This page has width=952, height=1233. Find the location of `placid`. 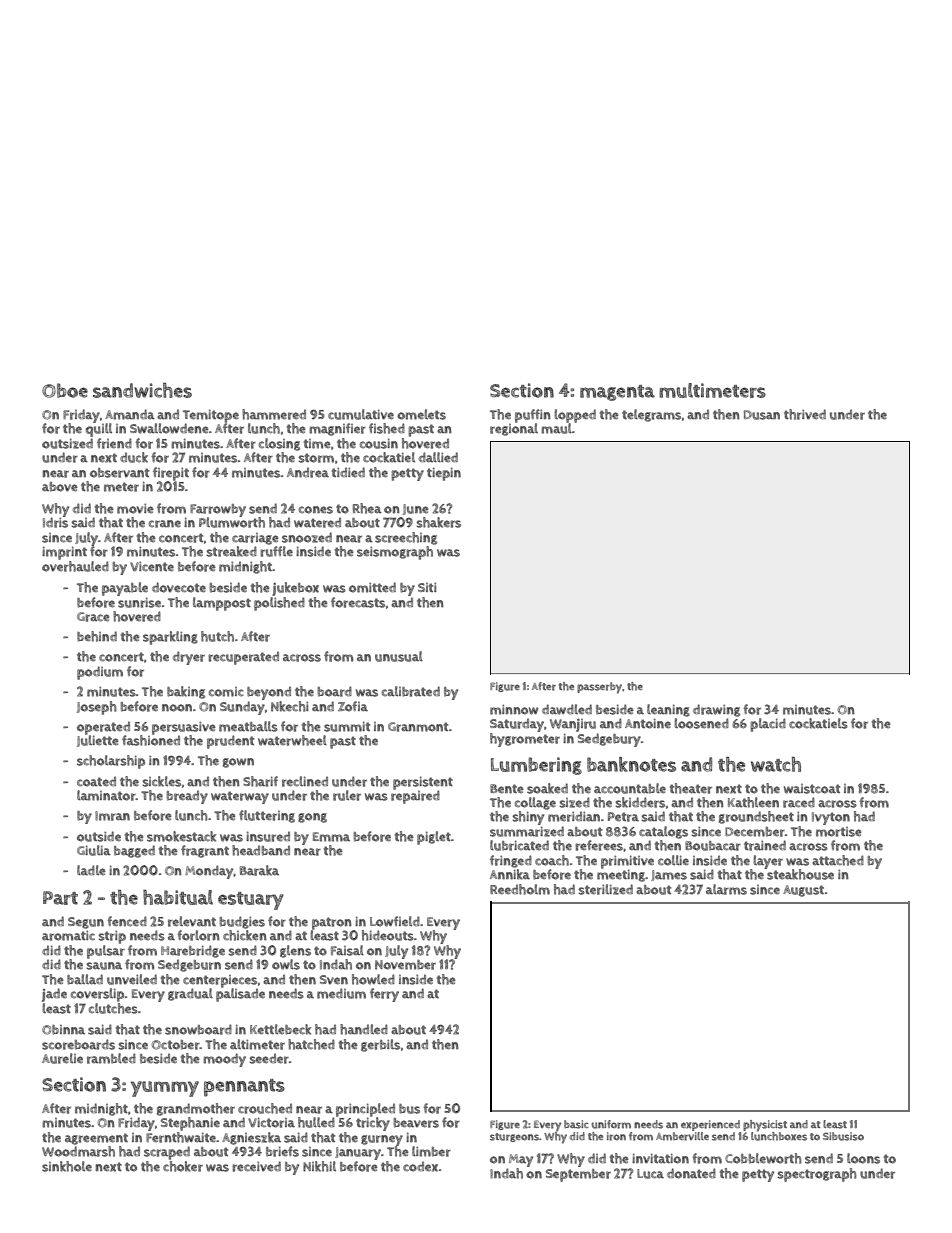

placid is located at coordinates (768, 725).
